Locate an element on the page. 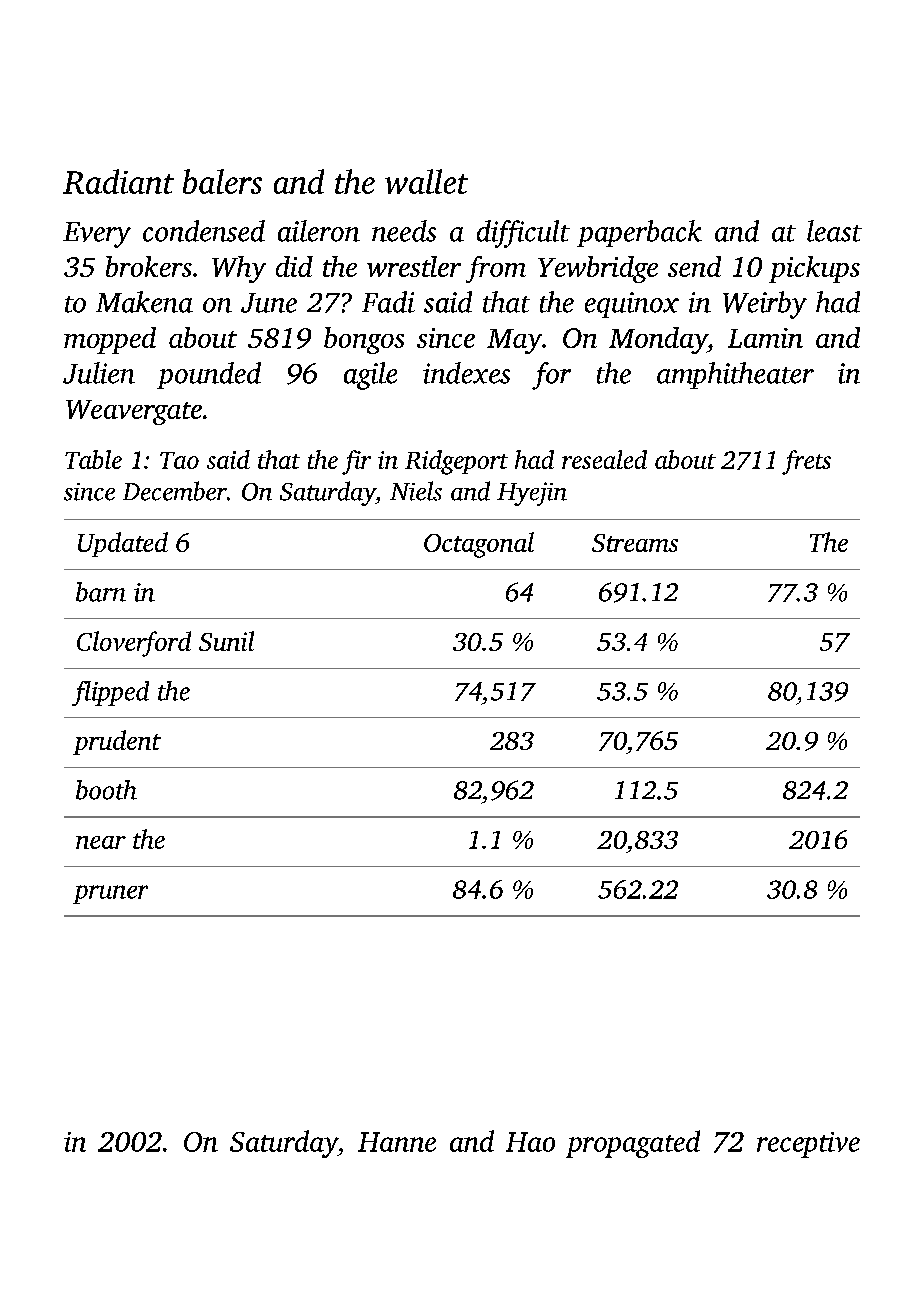 The width and height of the image is (924, 1311). propagated is located at coordinates (633, 1144).
